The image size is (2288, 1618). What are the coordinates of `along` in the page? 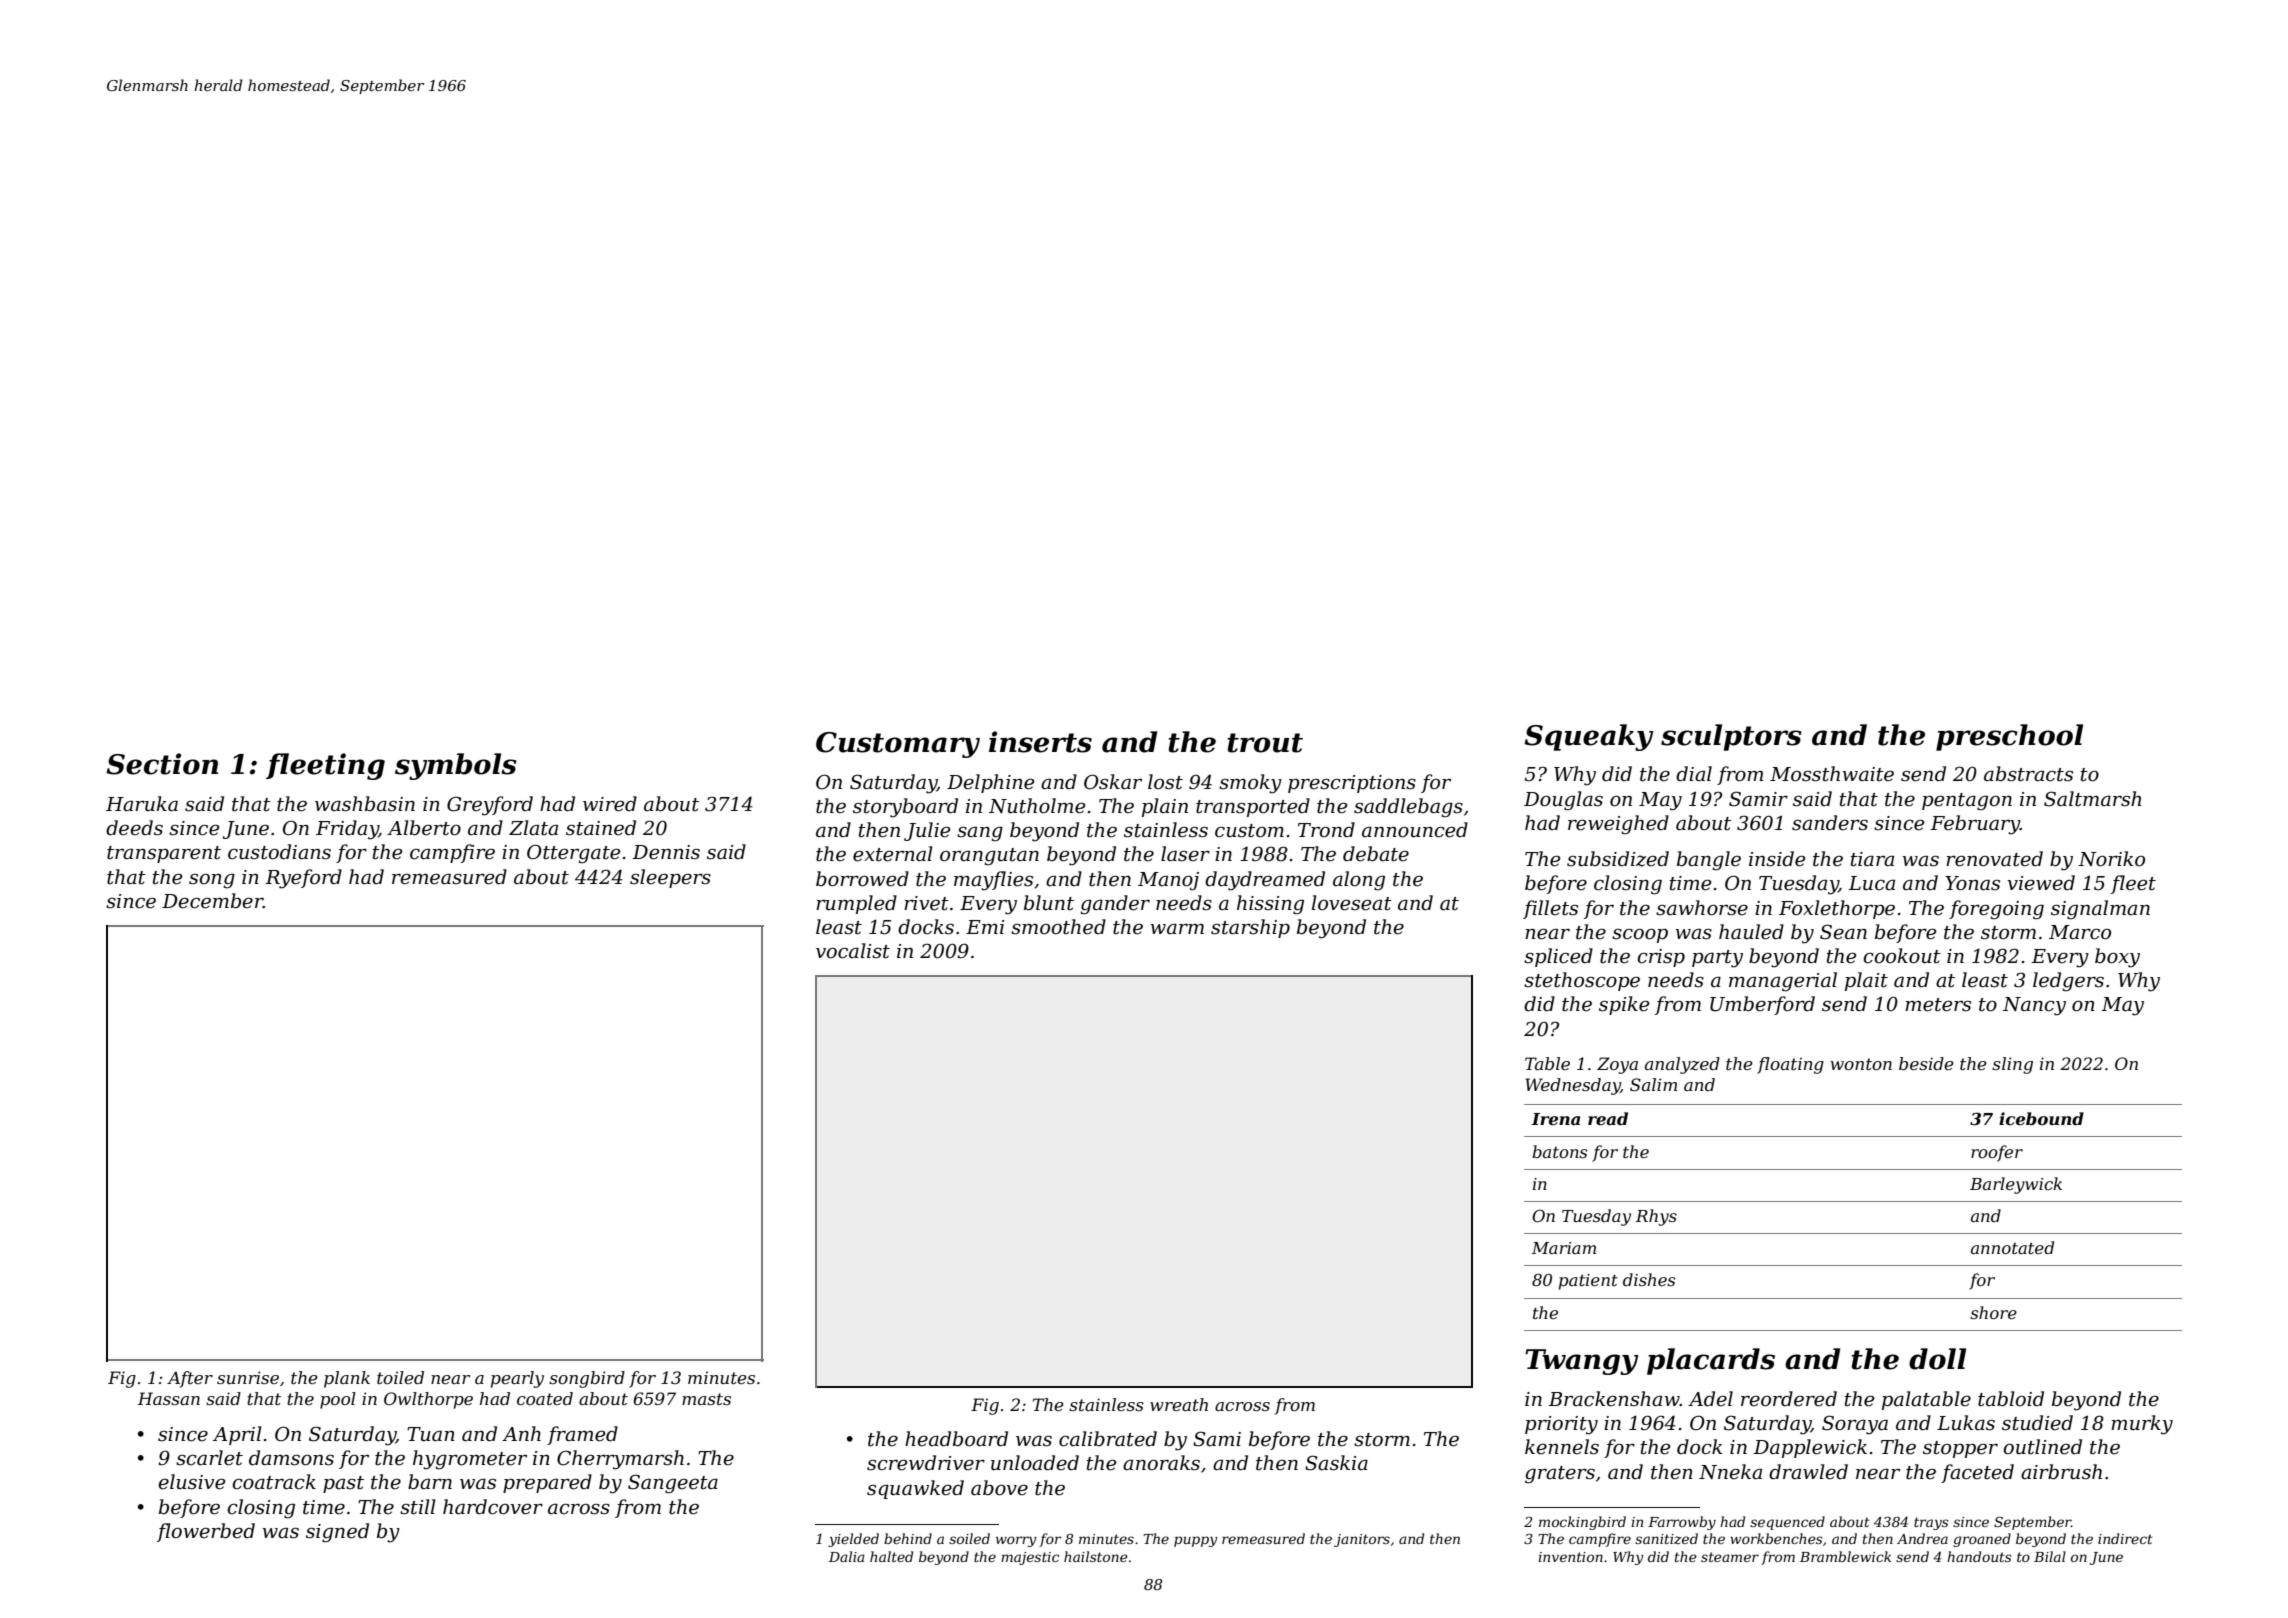 It's located at (1359, 881).
